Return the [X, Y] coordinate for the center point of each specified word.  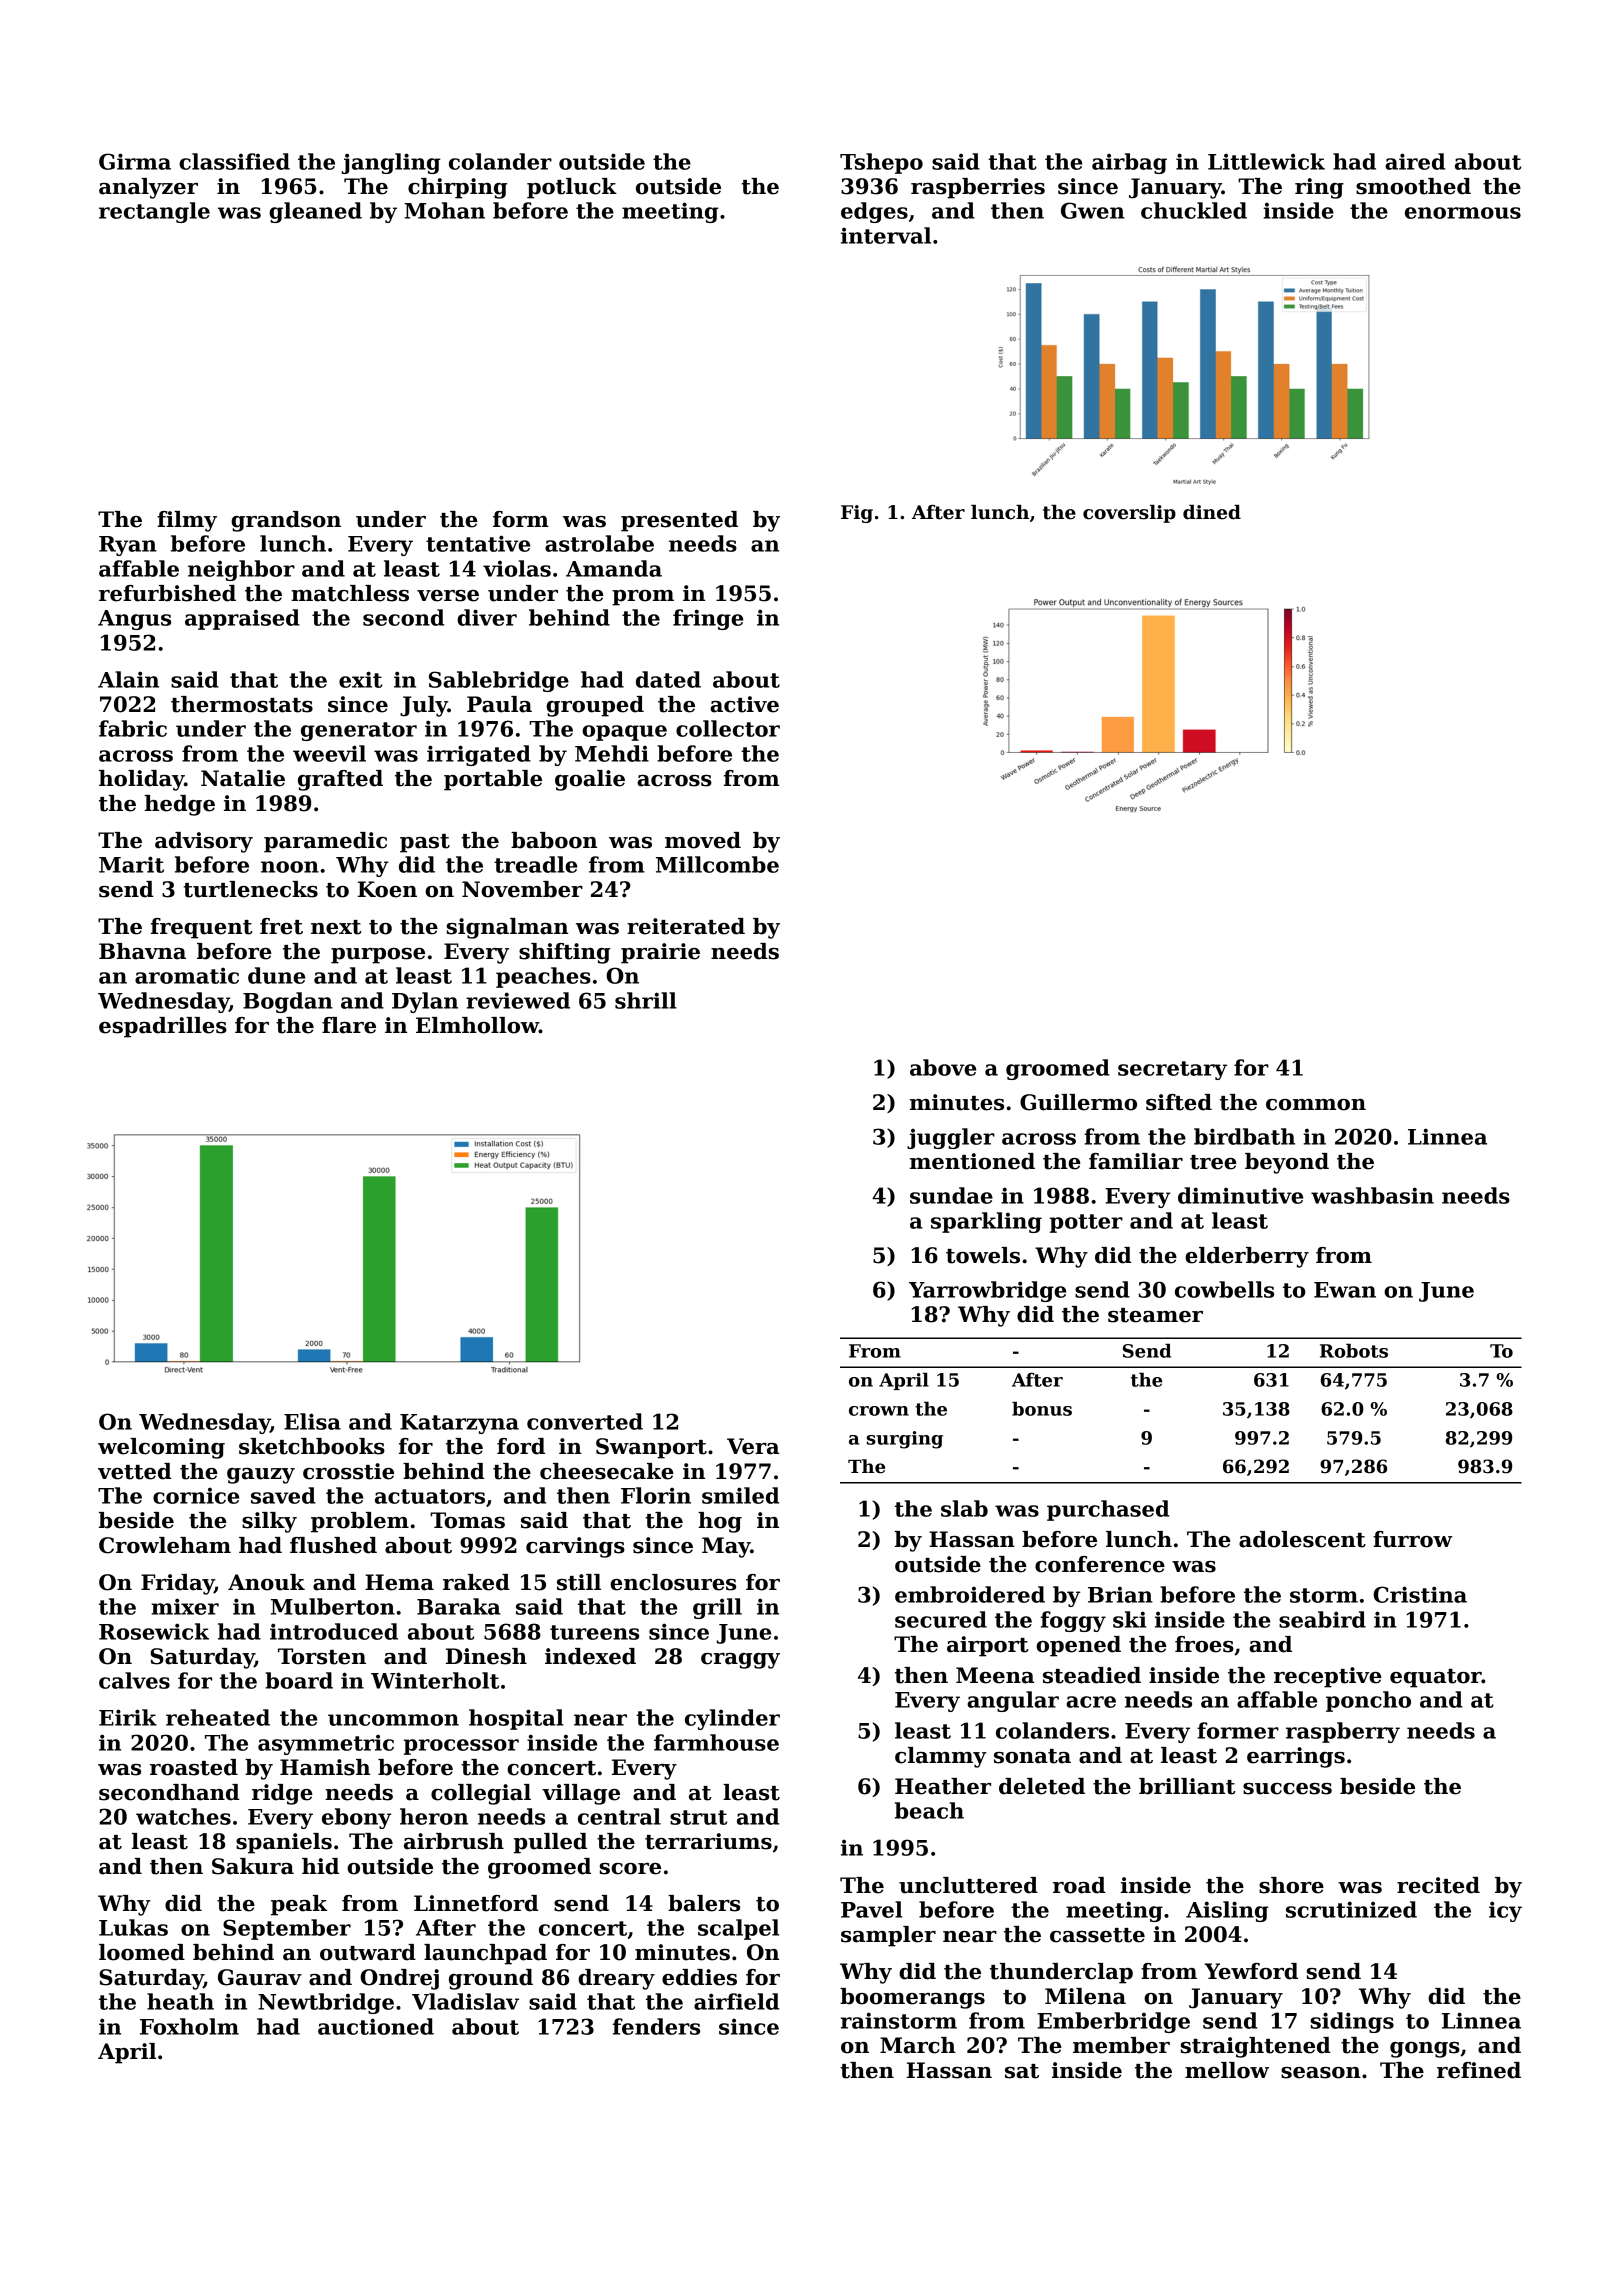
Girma [135, 161]
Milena [1085, 1996]
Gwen [1093, 210]
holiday [141, 780]
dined [1212, 512]
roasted [194, 1767]
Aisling [1227, 1911]
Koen [387, 889]
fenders [656, 2026]
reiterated [686, 926]
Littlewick [1266, 161]
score [630, 1869]
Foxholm [189, 2026]
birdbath [1244, 1136]
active [744, 704]
